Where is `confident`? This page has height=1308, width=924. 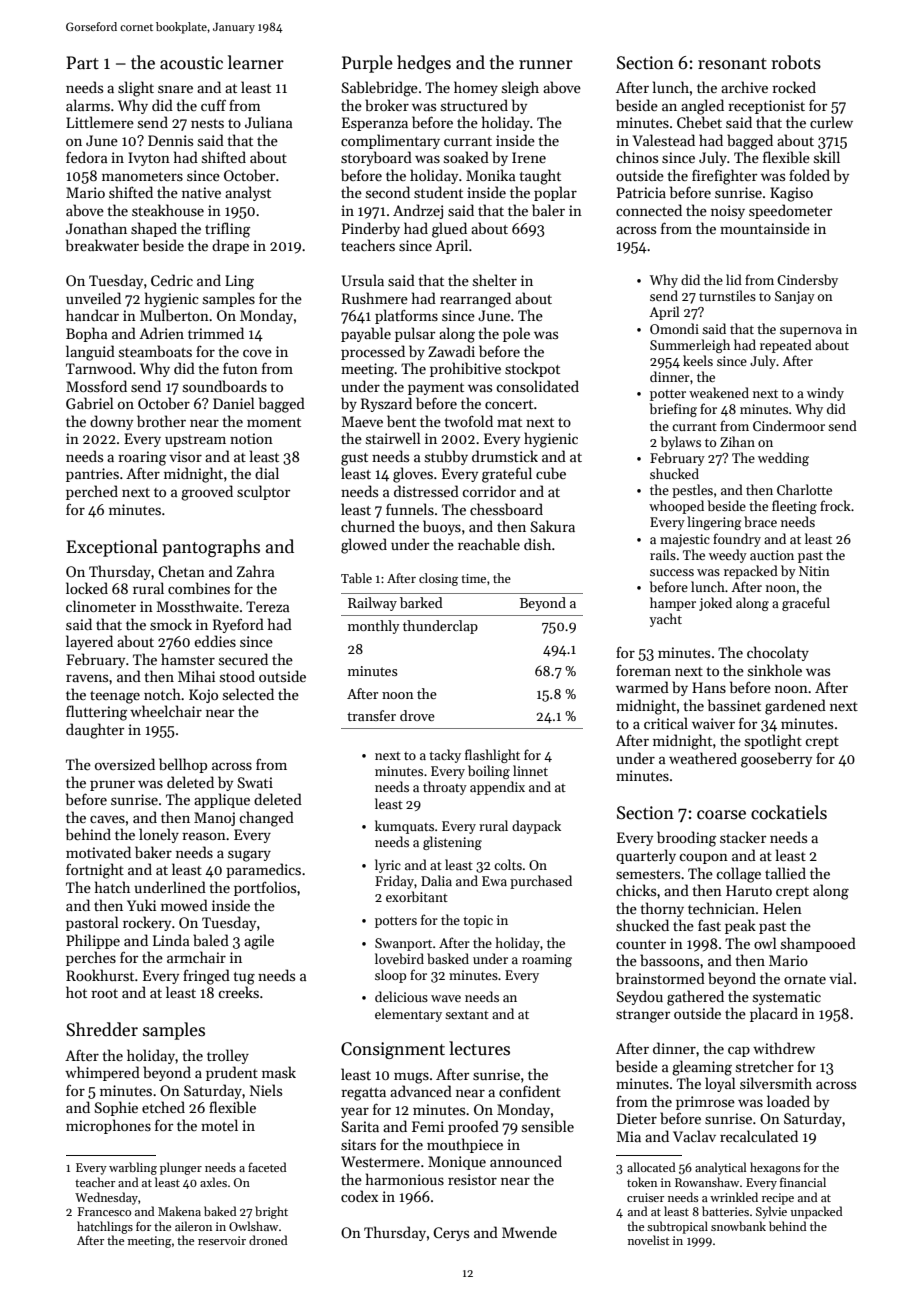 confident is located at coordinates (530, 1091).
